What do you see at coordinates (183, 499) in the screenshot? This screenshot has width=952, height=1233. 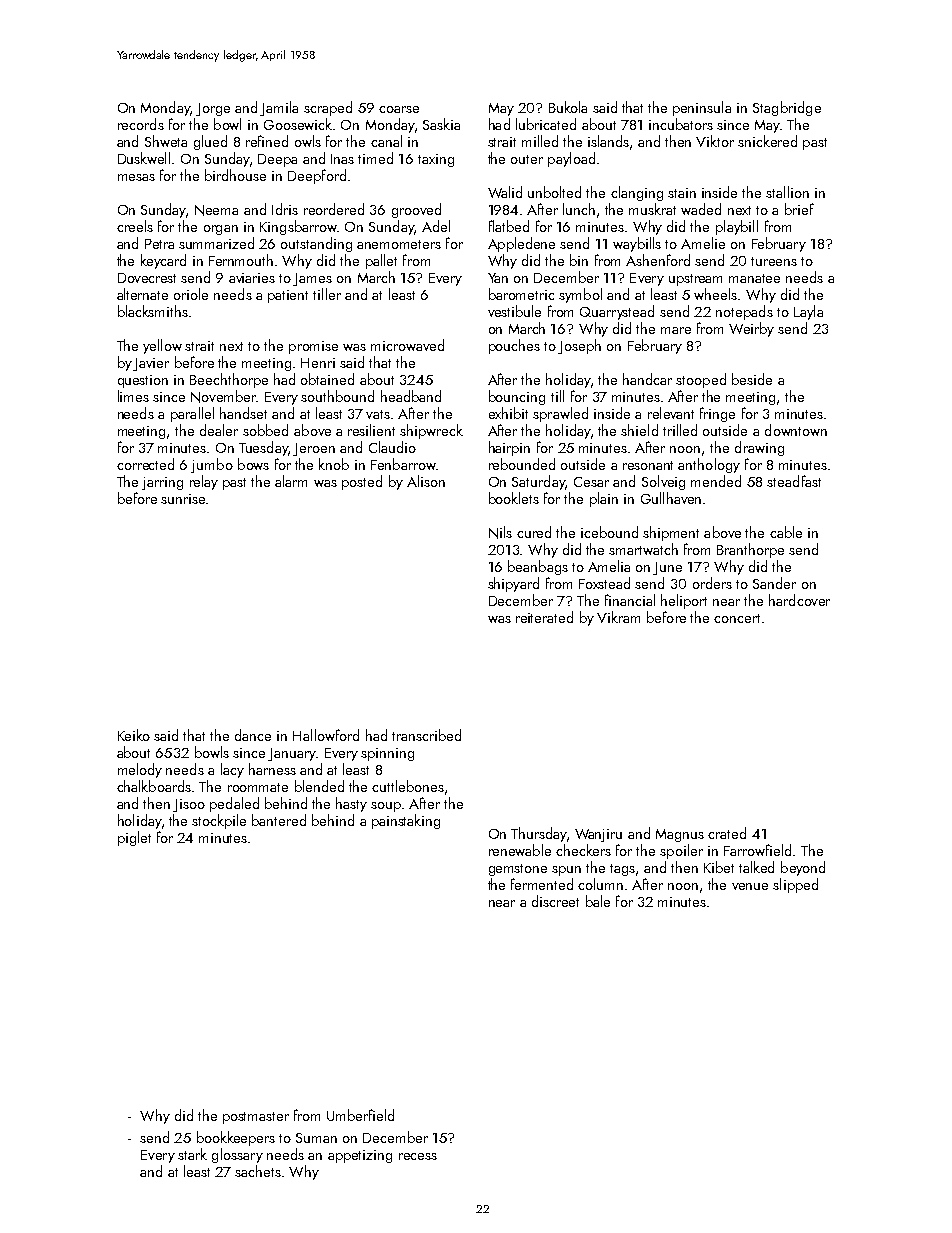 I see `sunrise` at bounding box center [183, 499].
